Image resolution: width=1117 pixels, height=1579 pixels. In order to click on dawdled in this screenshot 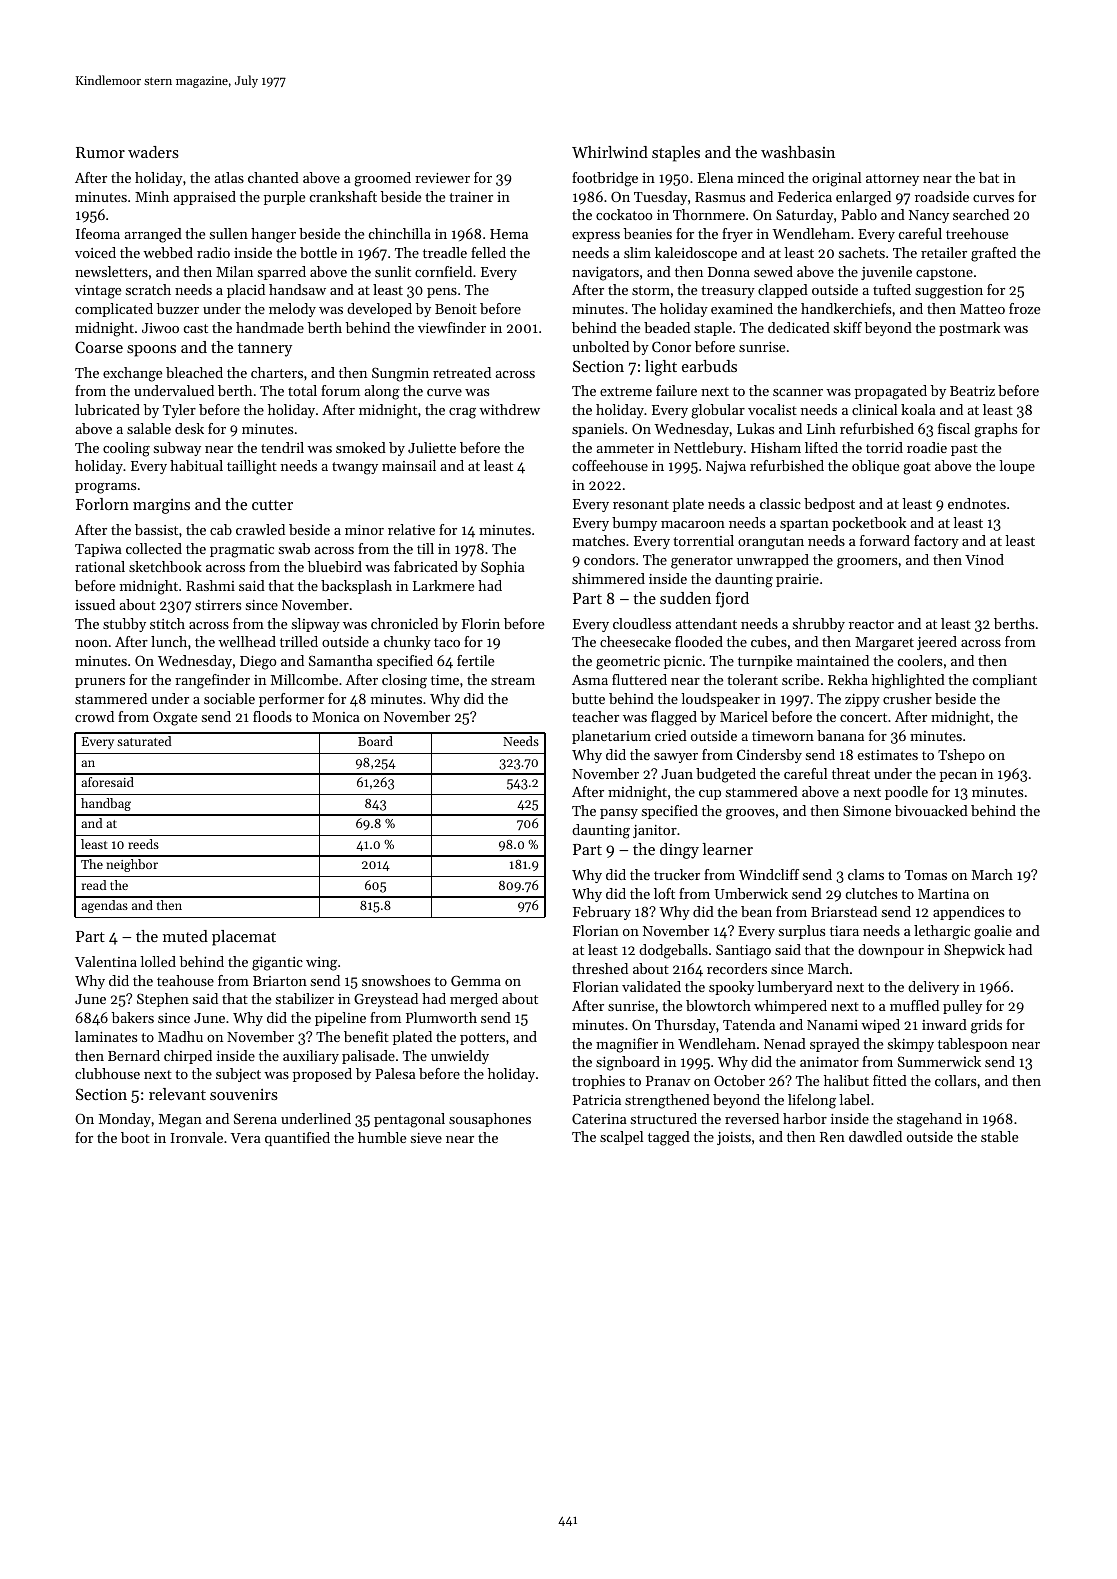, I will do `click(875, 1136)`.
